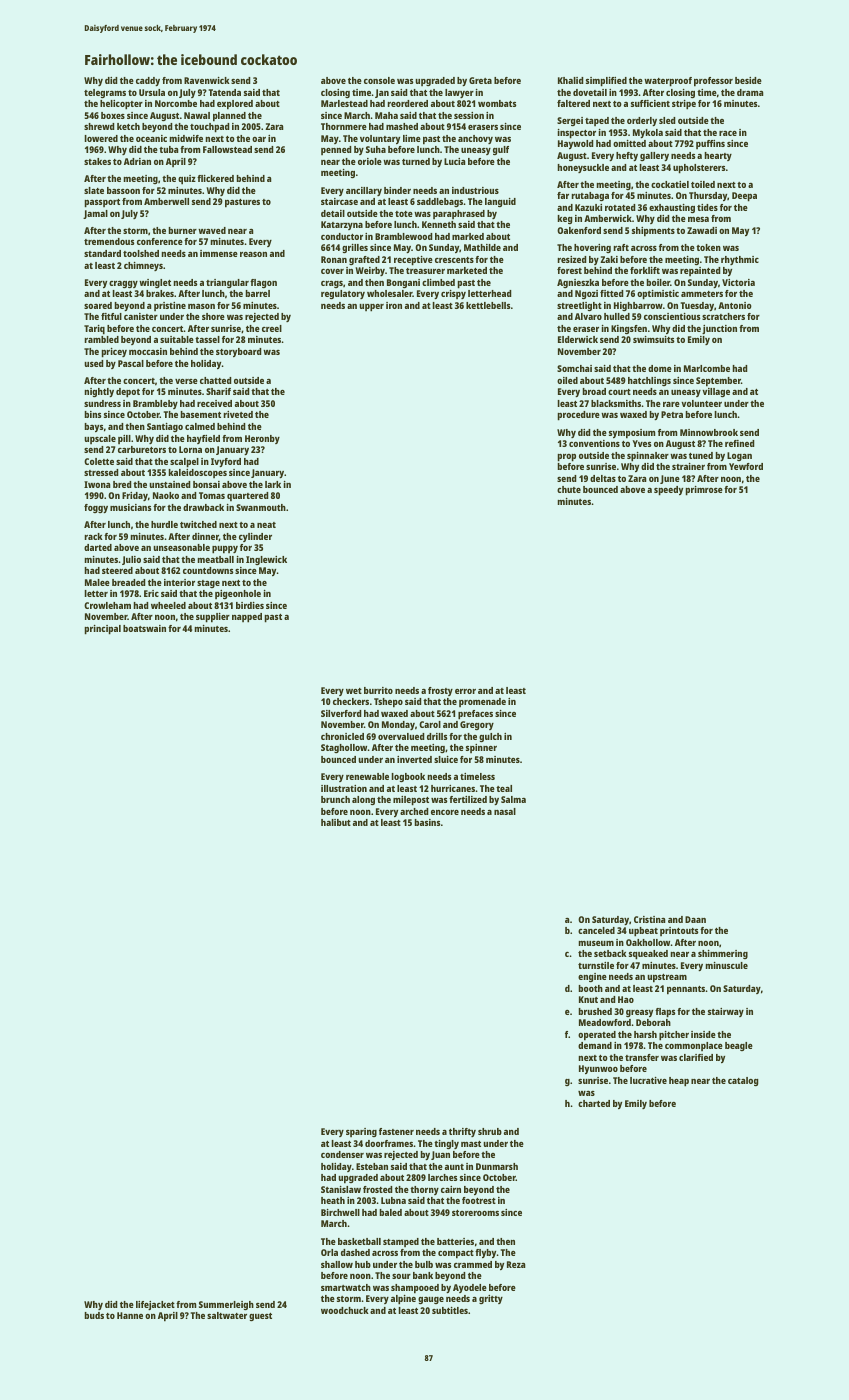 Image resolution: width=849 pixels, height=1400 pixels. I want to click on guest, so click(260, 1317).
